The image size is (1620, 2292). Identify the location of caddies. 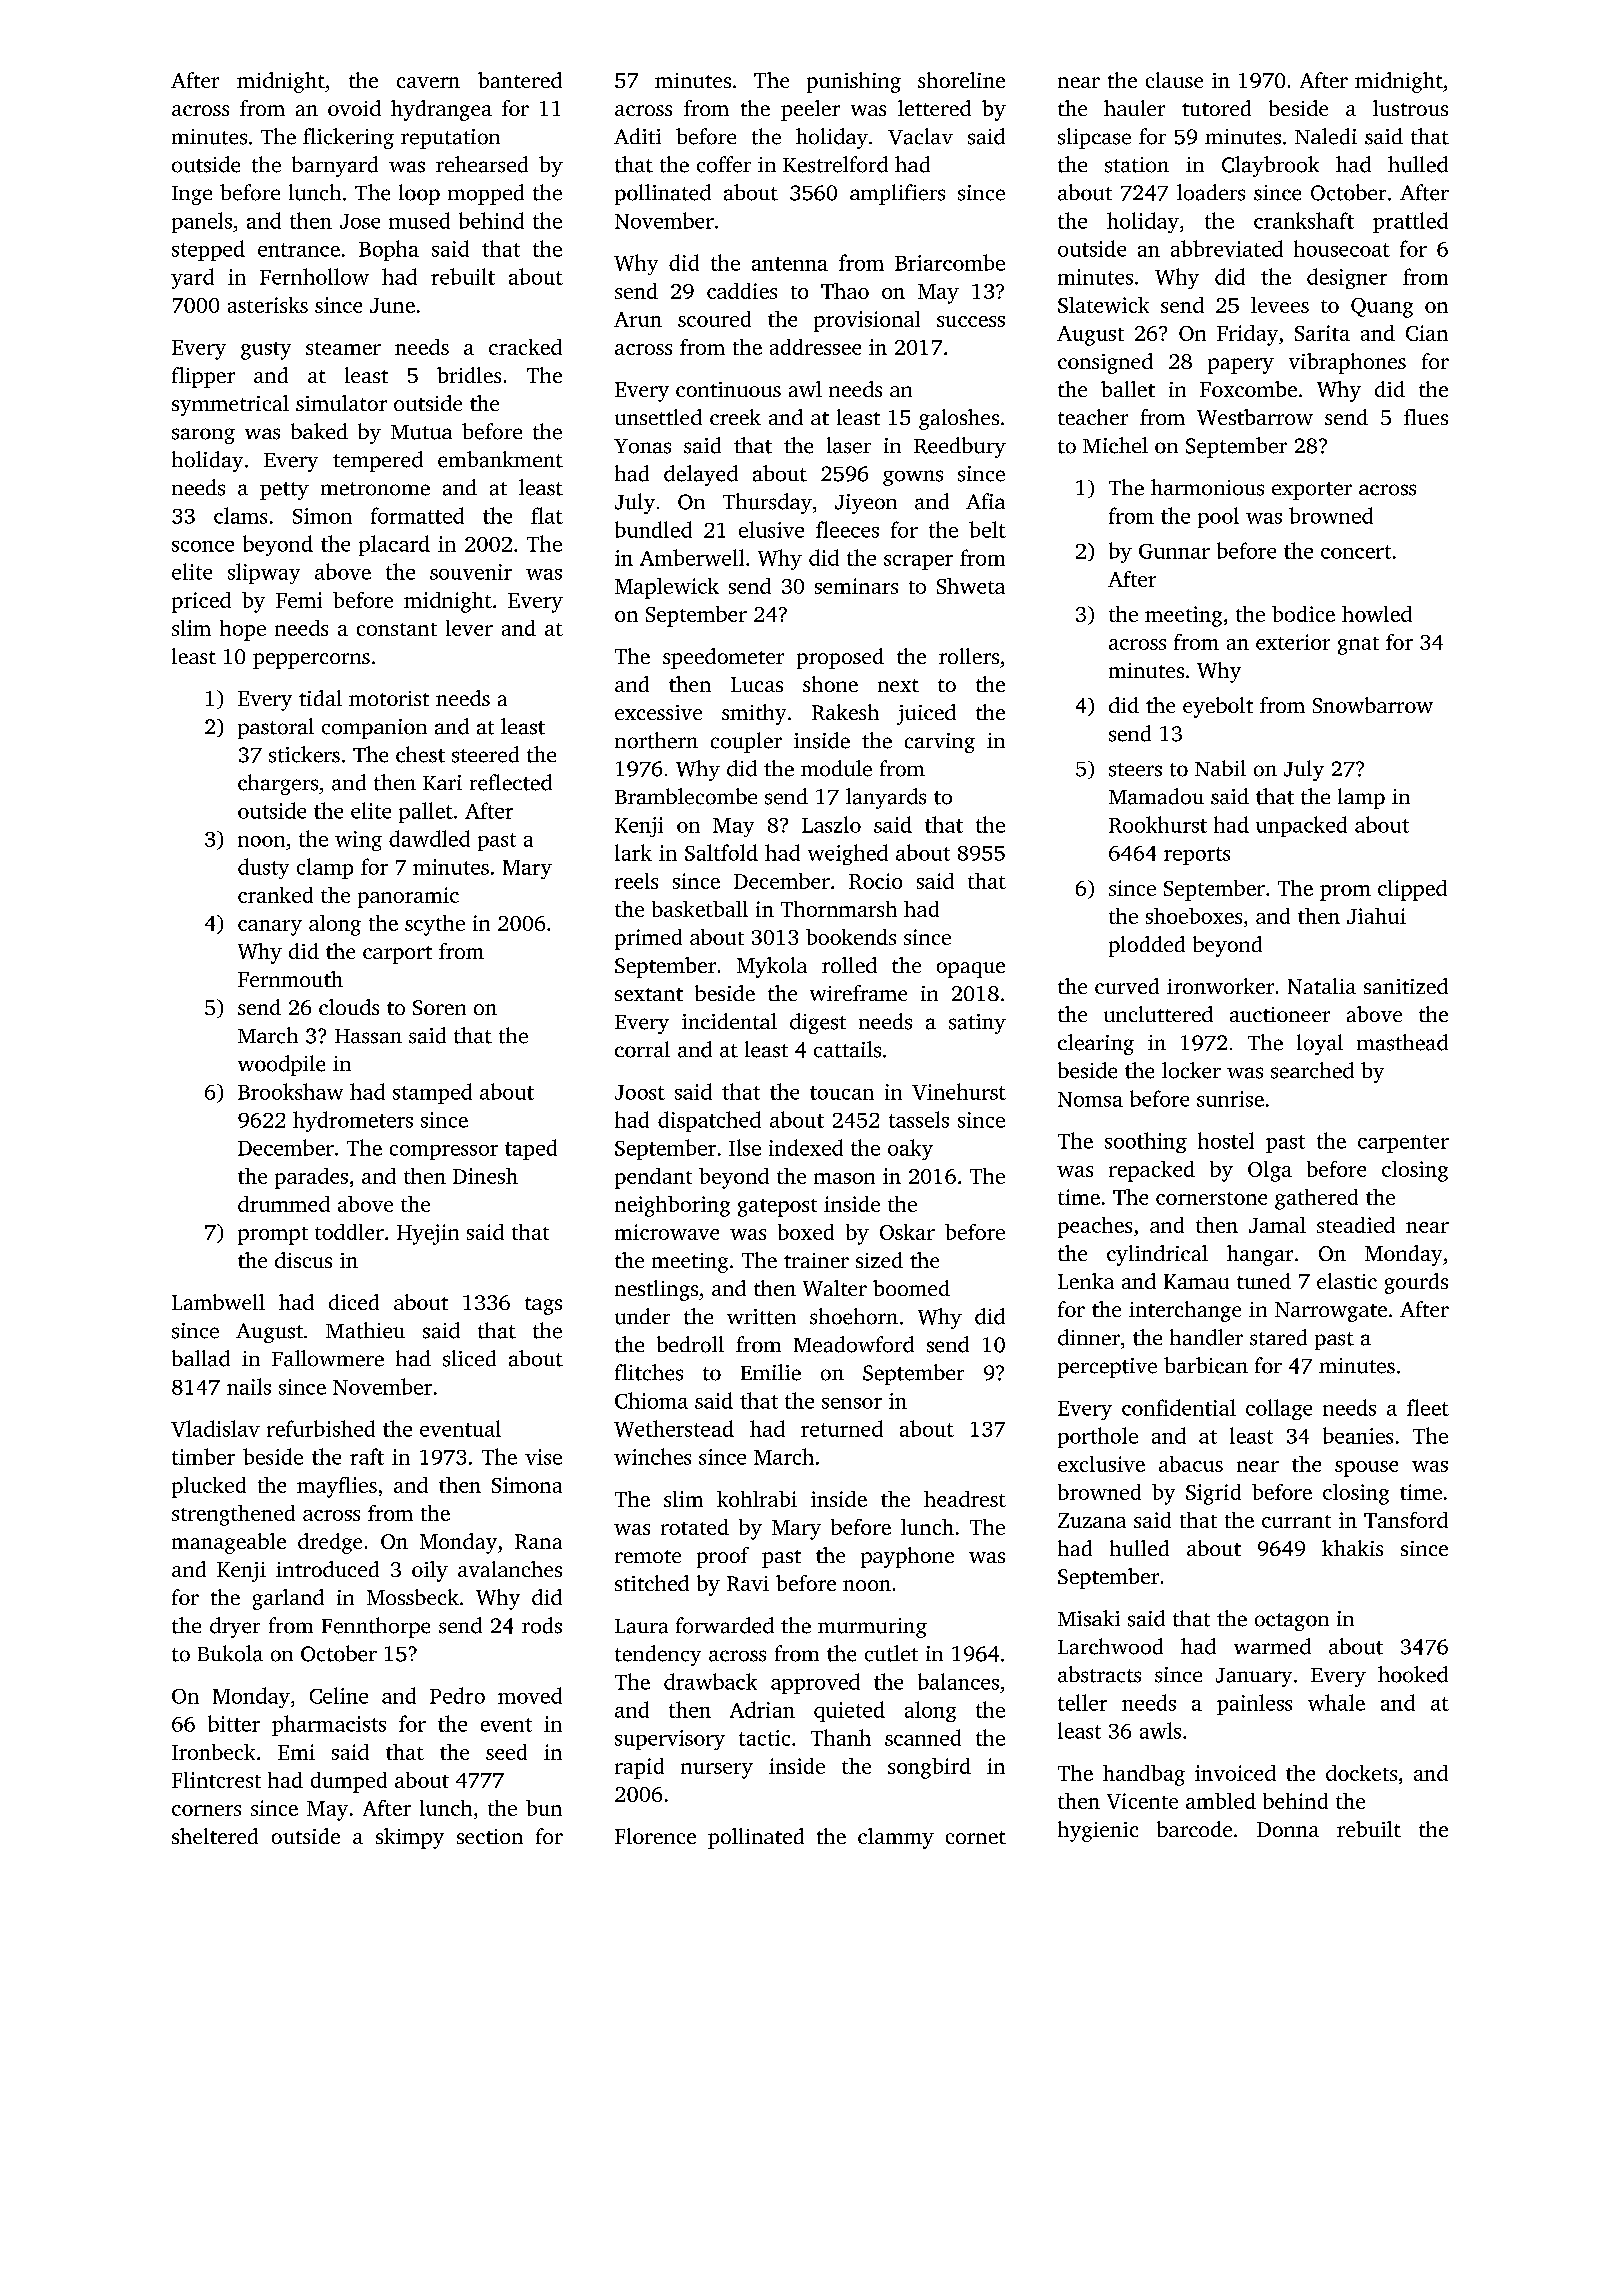
(742, 291).
